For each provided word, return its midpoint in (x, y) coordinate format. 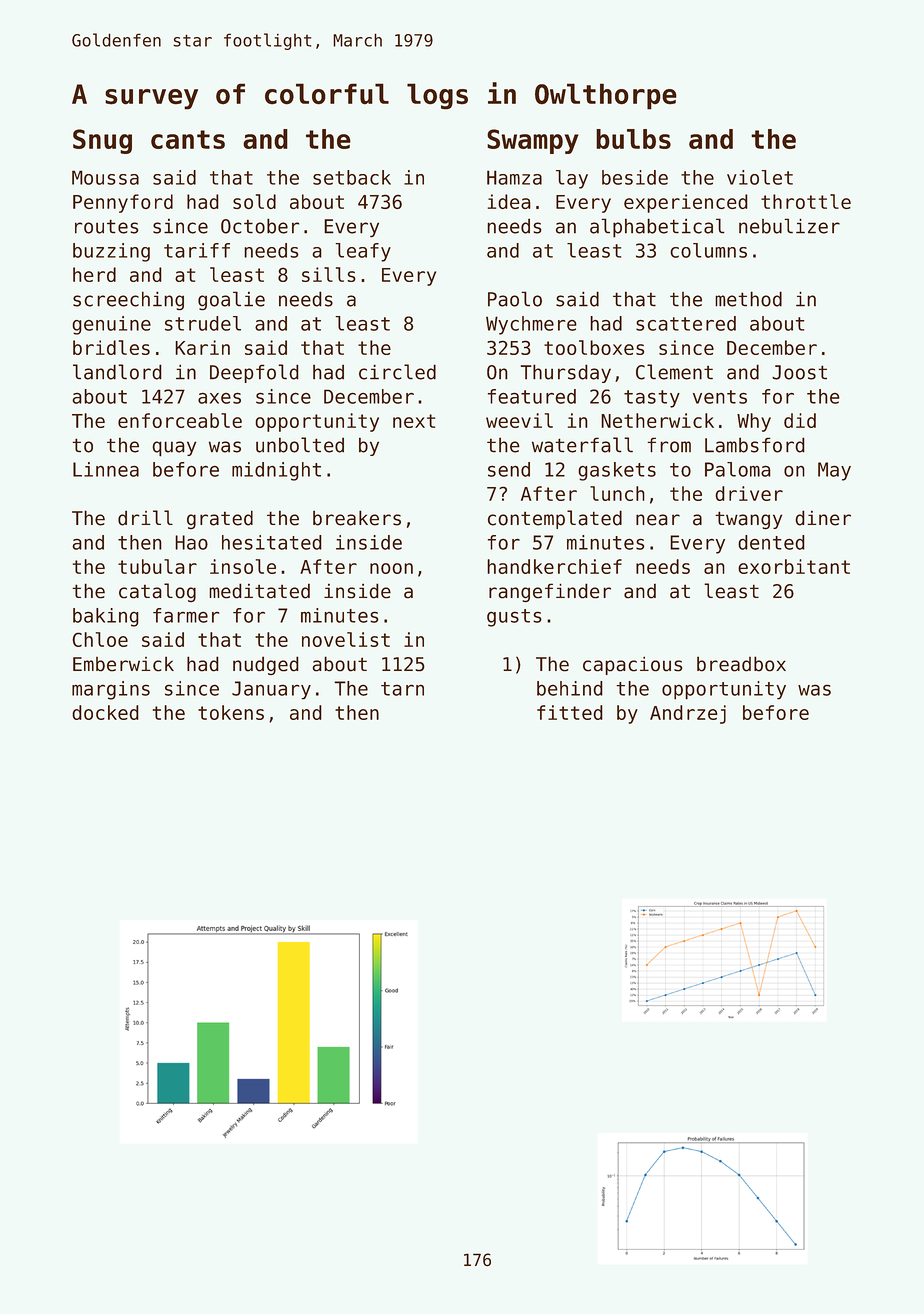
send (509, 469)
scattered (686, 323)
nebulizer (789, 226)
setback (352, 177)
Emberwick (123, 664)
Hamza (514, 177)
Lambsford (755, 445)
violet (760, 177)
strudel (203, 323)
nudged (266, 665)
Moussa (105, 177)
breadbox (741, 664)
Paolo (515, 299)
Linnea (106, 469)
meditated (259, 591)
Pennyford (123, 203)
